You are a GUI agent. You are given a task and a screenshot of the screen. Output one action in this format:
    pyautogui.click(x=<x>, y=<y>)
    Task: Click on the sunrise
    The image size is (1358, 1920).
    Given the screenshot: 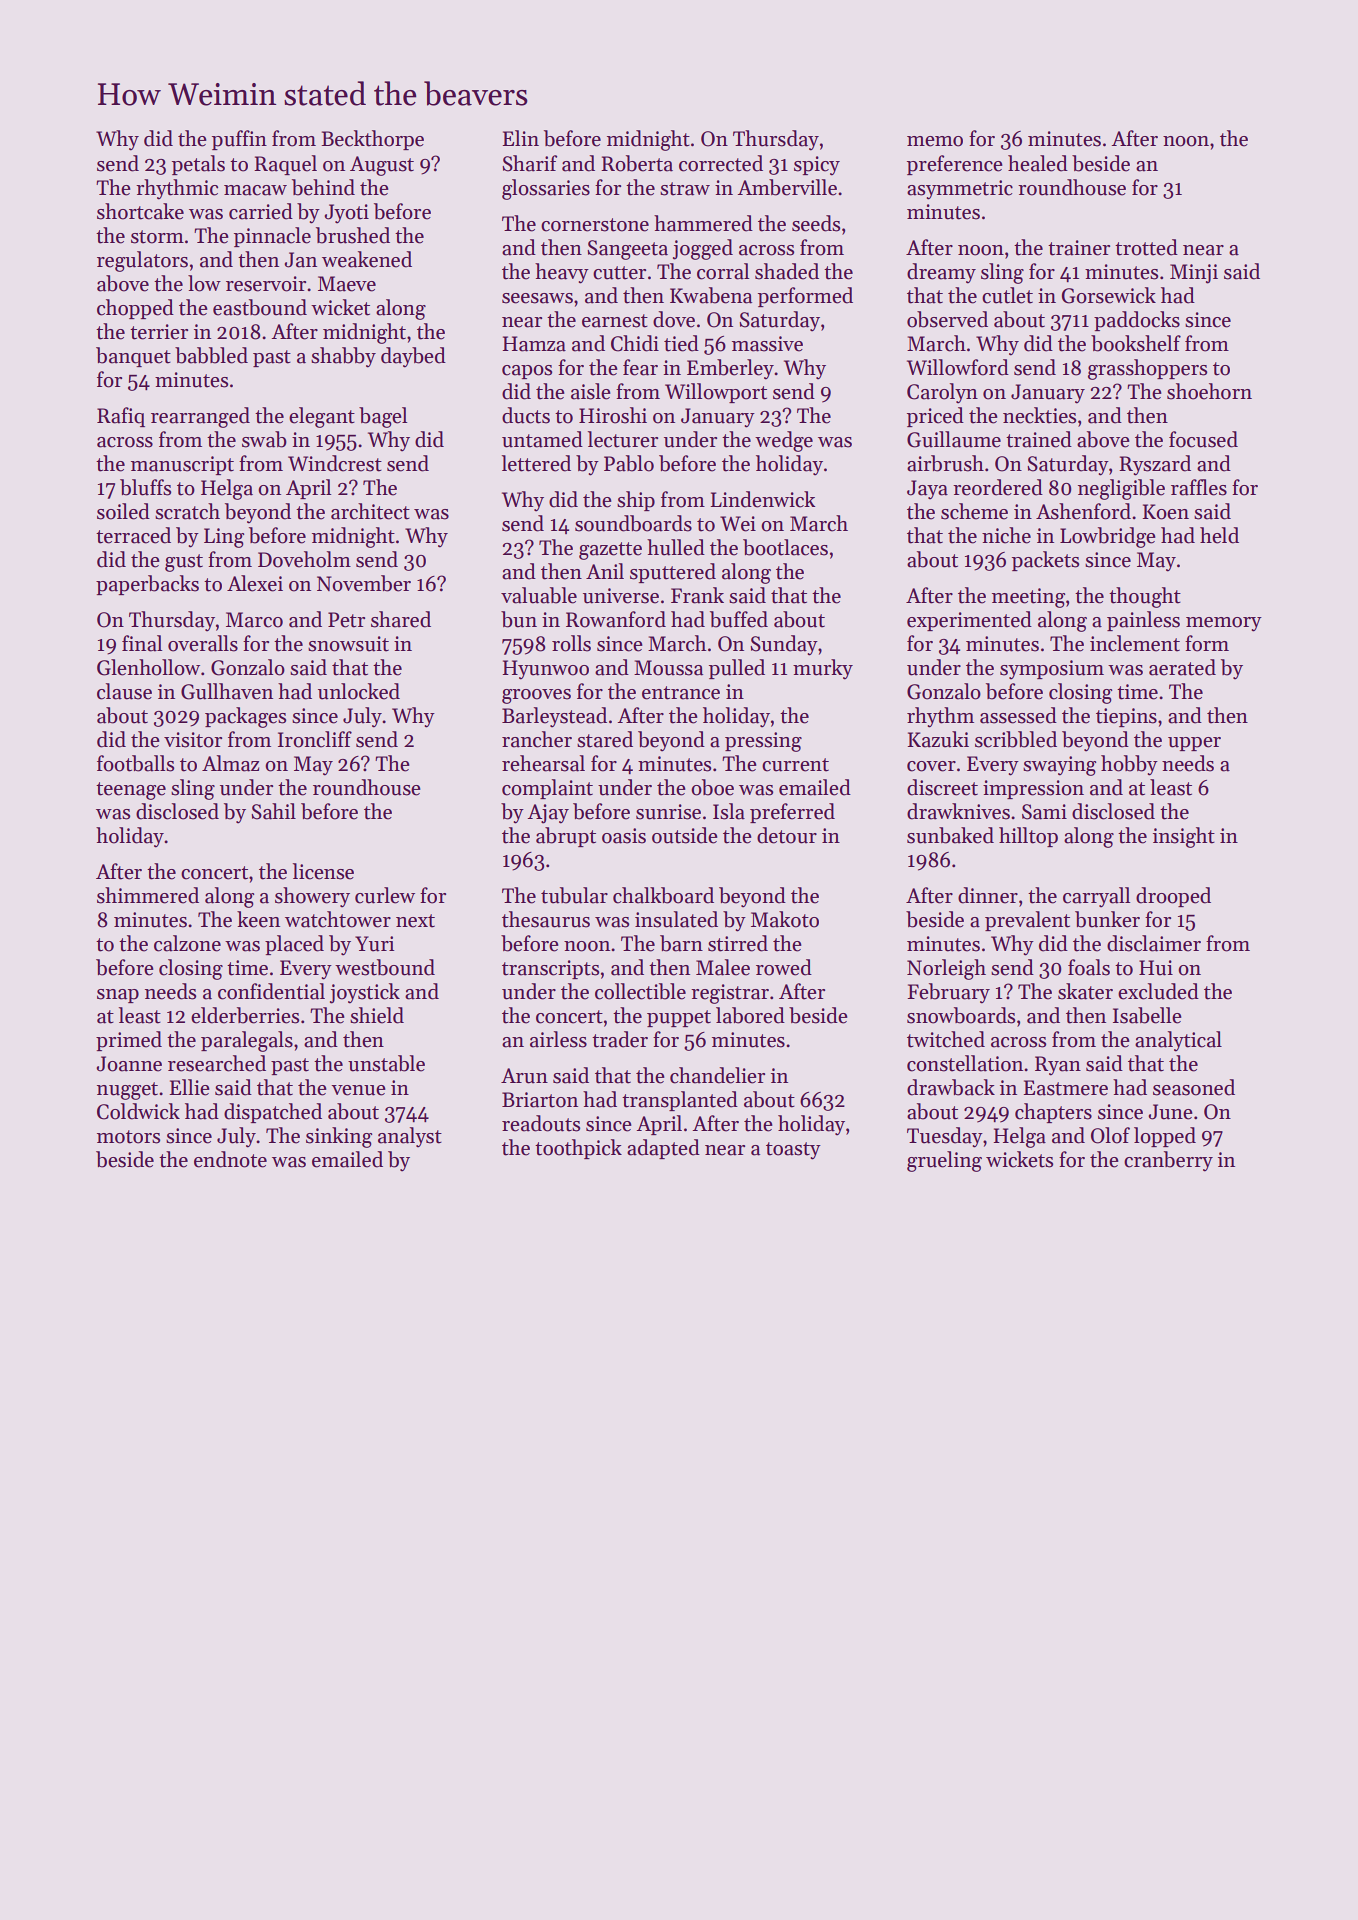 What is the action you would take?
    pyautogui.click(x=668, y=812)
